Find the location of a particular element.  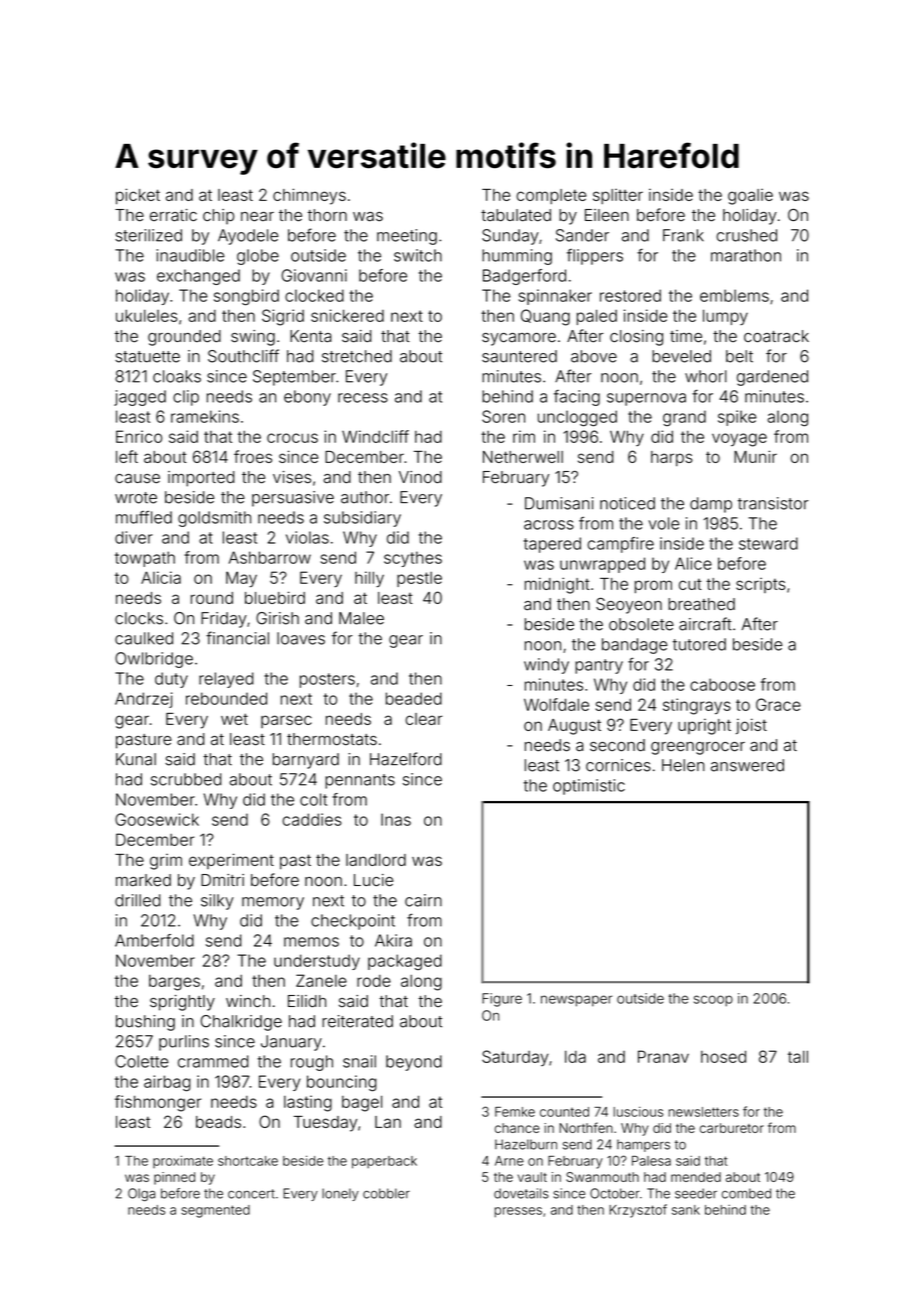

presses is located at coordinates (518, 1212).
